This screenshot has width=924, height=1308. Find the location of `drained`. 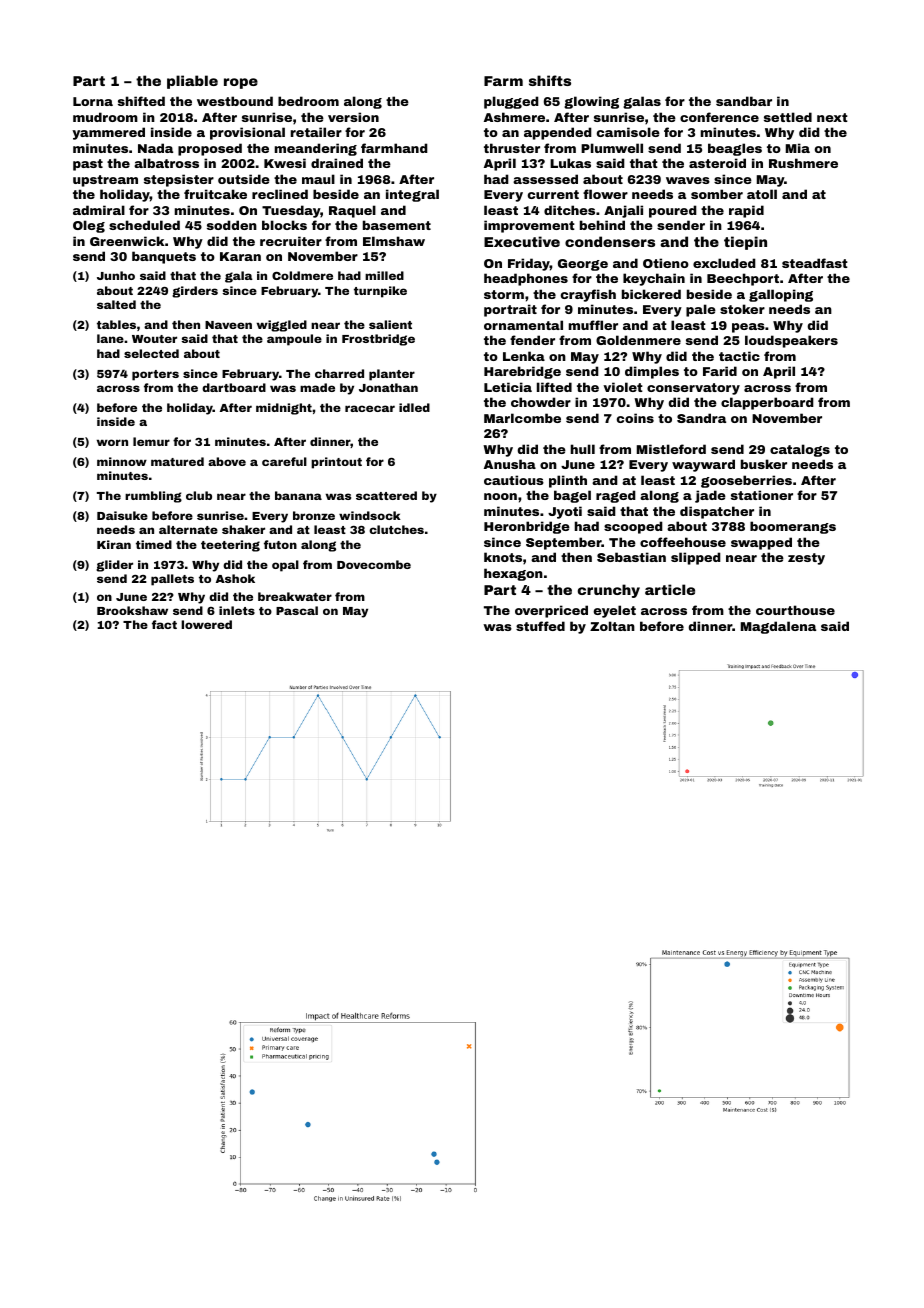

drained is located at coordinates (337, 163).
